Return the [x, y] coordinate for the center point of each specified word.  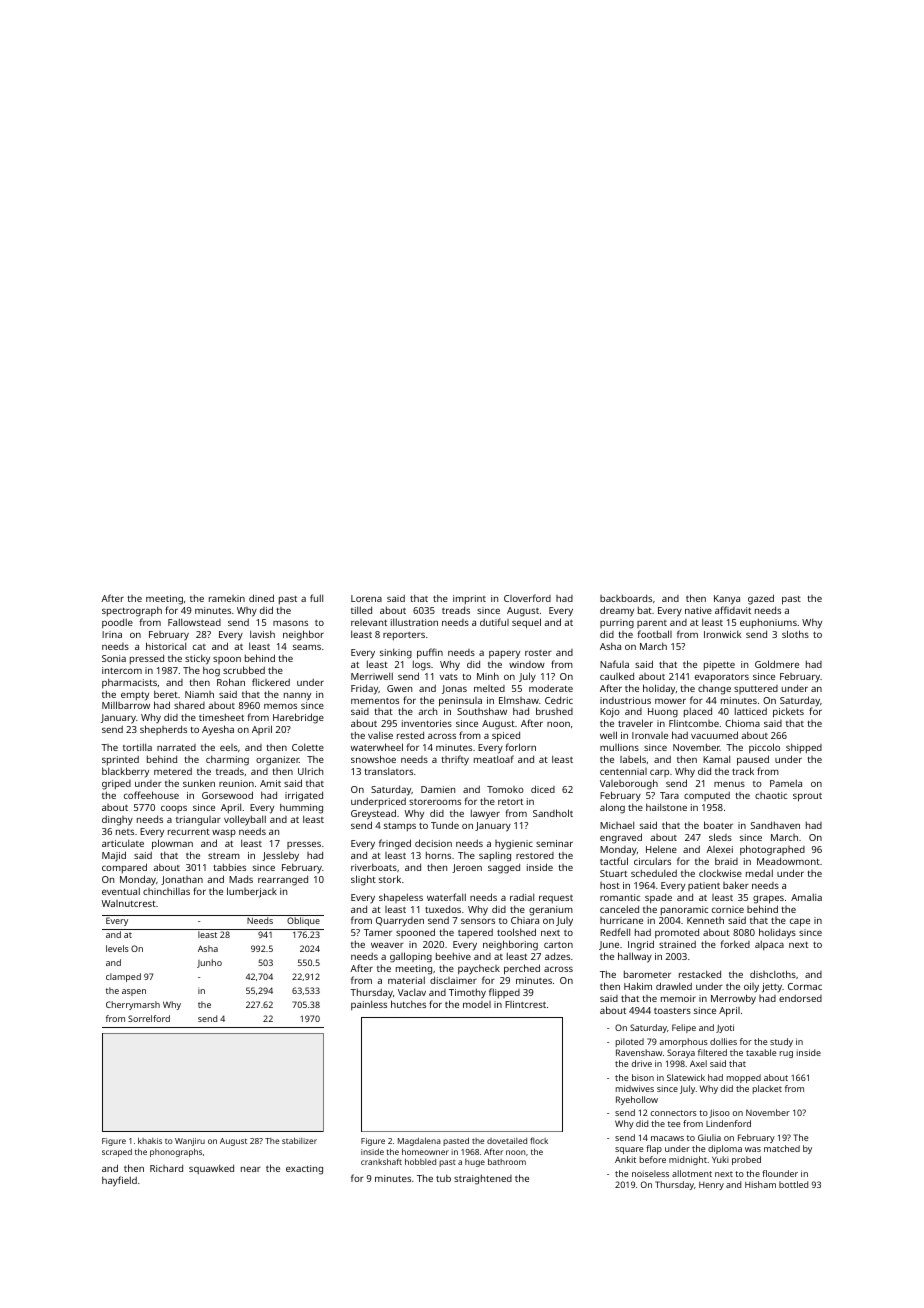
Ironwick [722, 634]
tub [443, 1178]
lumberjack [252, 892]
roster [538, 653]
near [251, 1169]
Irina [112, 634]
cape [800, 922]
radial [522, 897]
